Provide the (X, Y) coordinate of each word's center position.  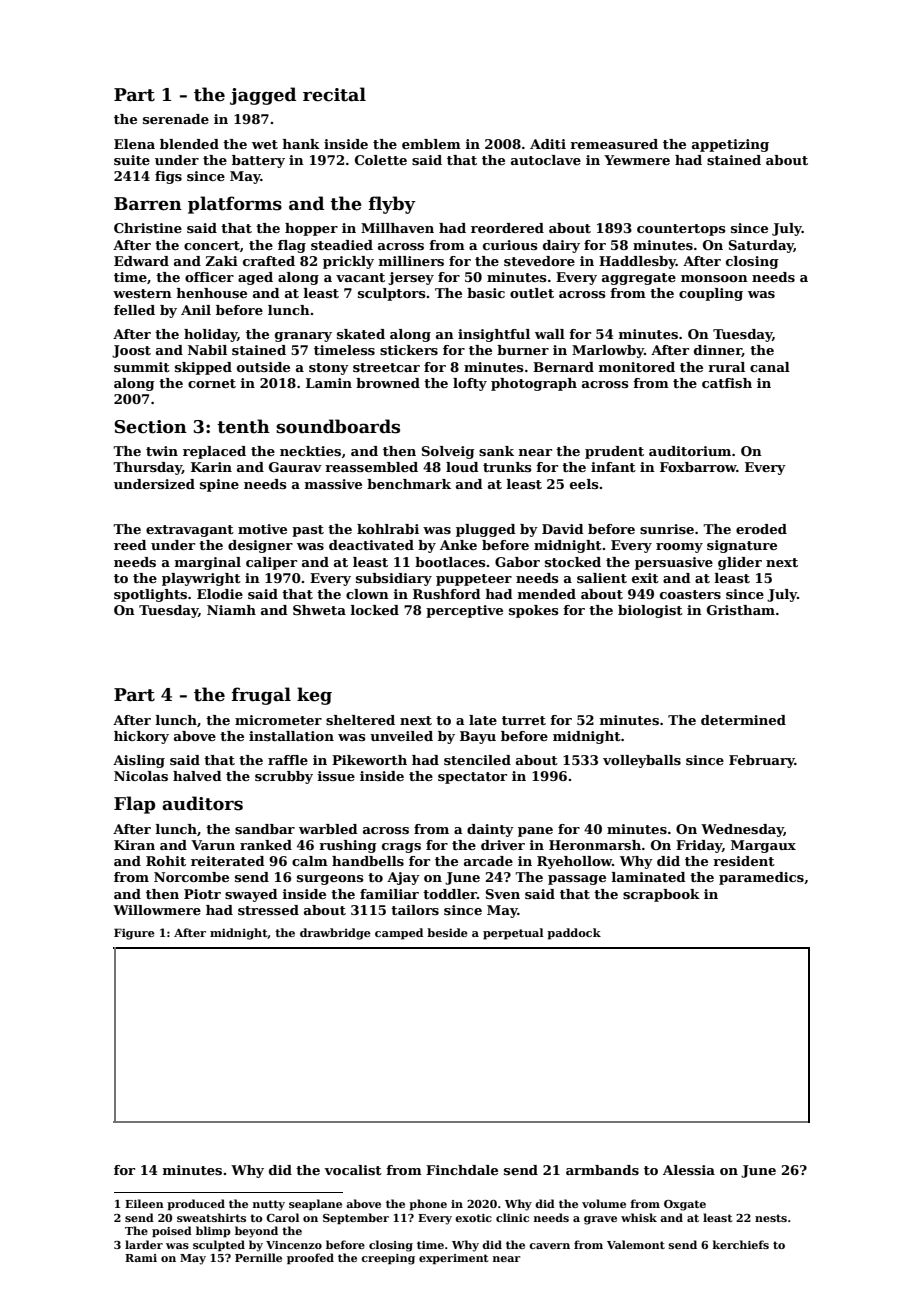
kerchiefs (741, 1244)
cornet (212, 383)
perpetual (513, 934)
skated (361, 334)
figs (168, 177)
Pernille (258, 1257)
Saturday (761, 246)
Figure (134, 934)
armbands (602, 1170)
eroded (761, 529)
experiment (453, 1259)
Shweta (319, 610)
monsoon (714, 278)
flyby (392, 205)
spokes (534, 611)
